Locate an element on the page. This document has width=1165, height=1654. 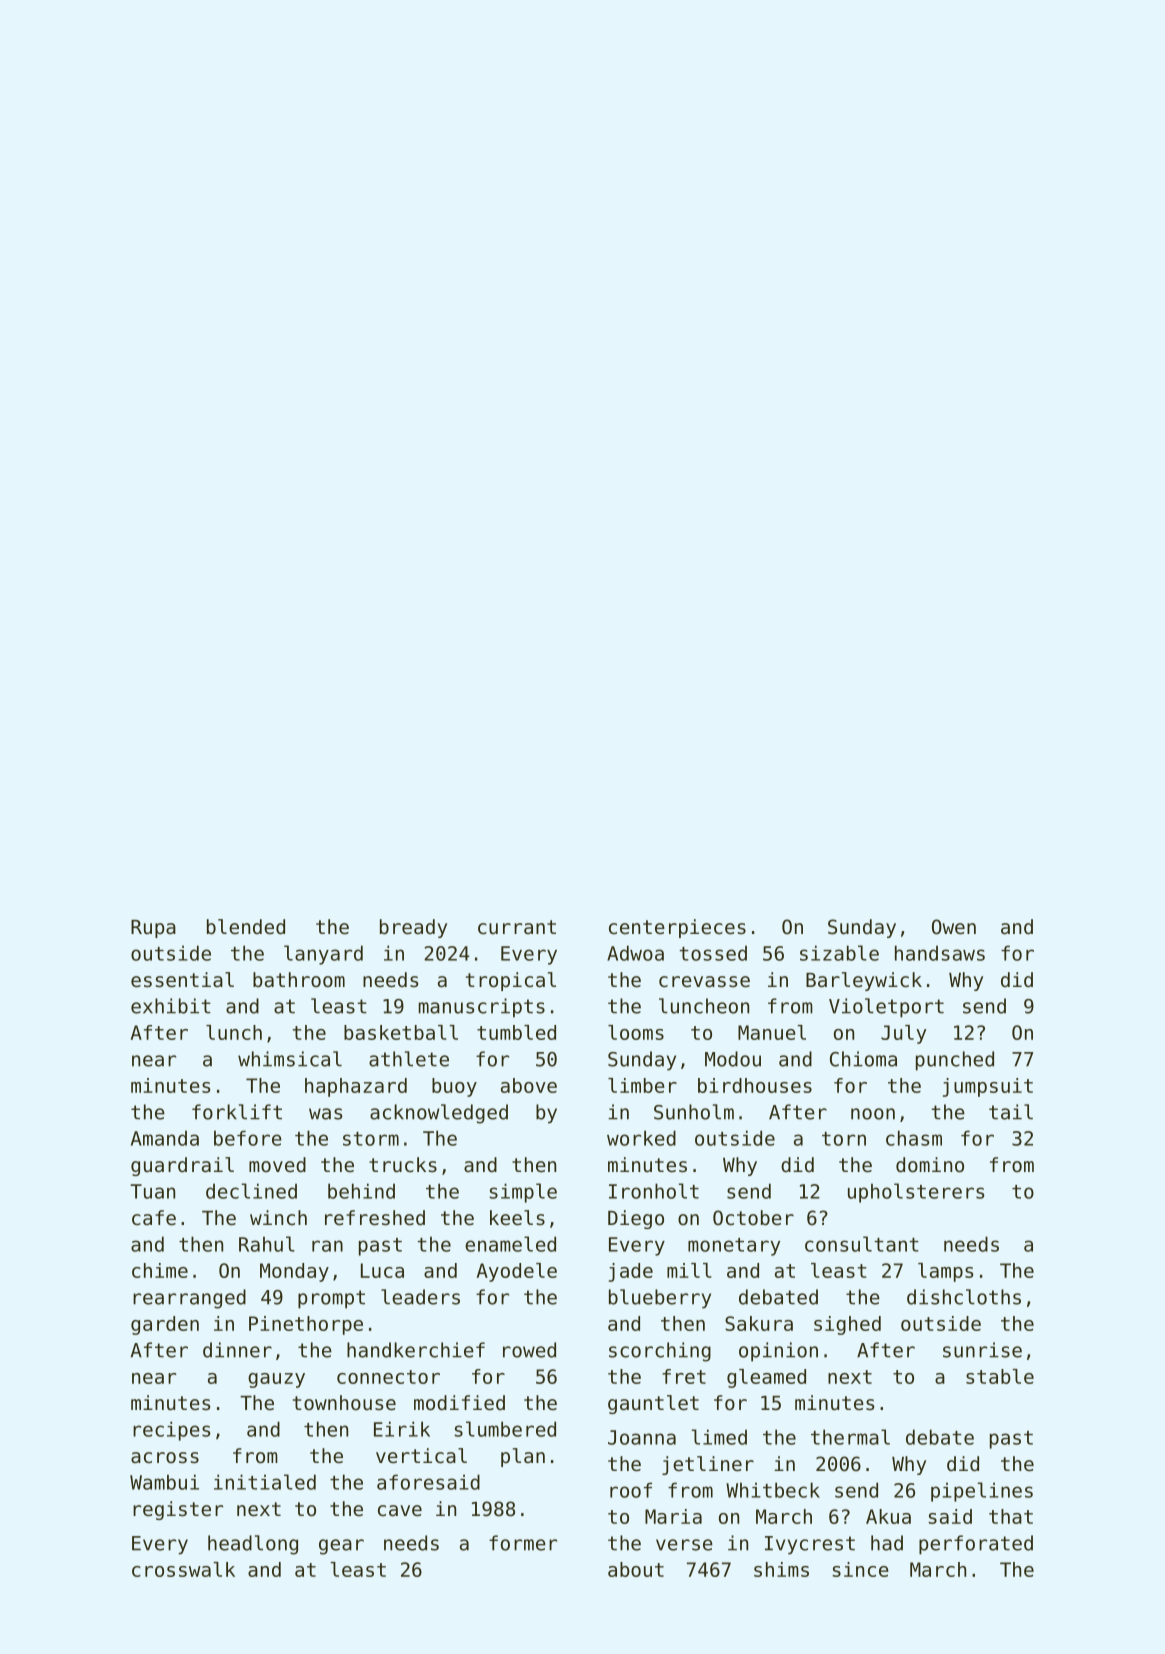
consultant is located at coordinates (862, 1244).
